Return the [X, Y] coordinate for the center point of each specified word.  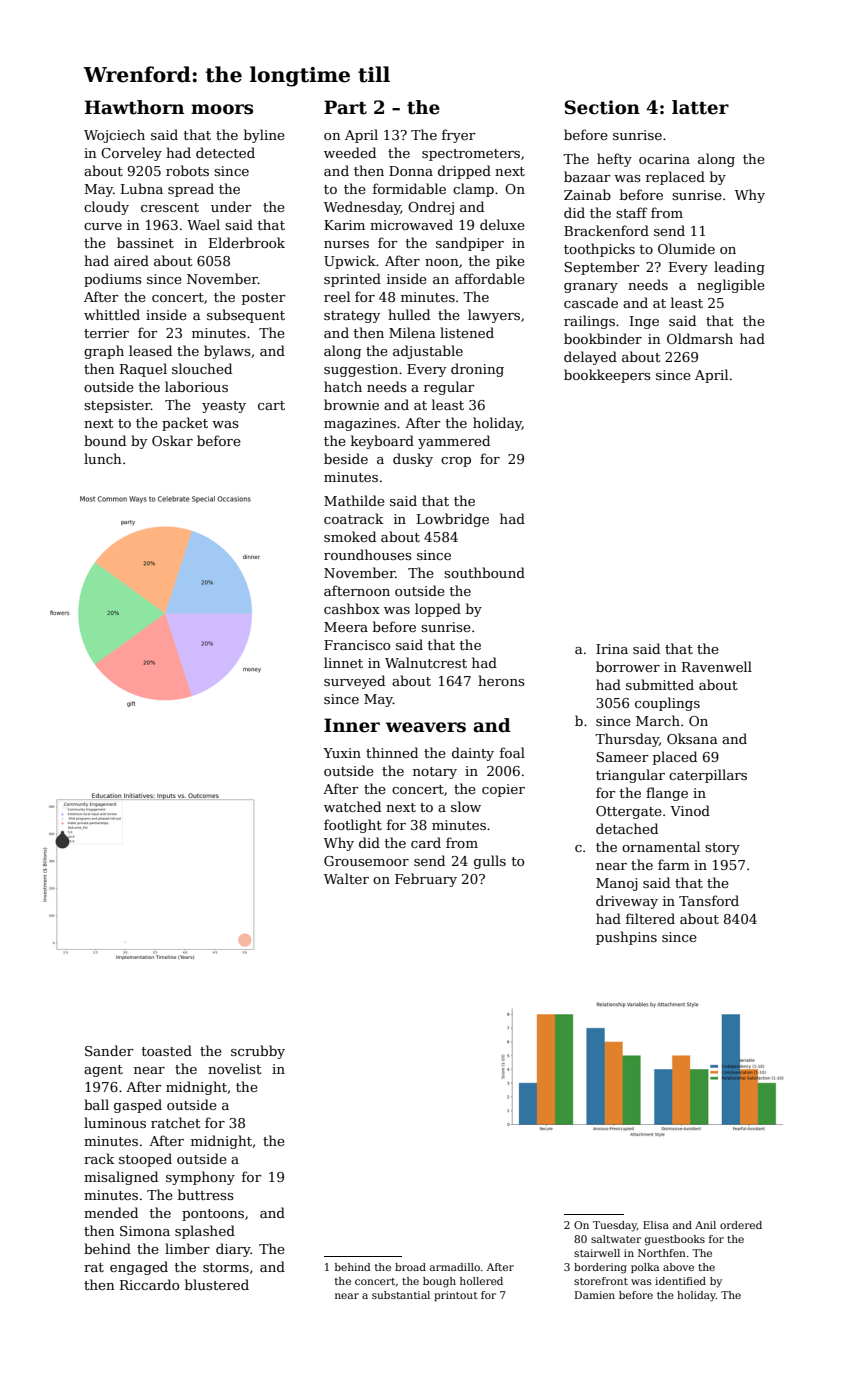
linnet [343, 662]
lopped [438, 610]
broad [410, 1267]
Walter [346, 878]
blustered [217, 1284]
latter [700, 107]
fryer [458, 136]
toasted [167, 1050]
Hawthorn [134, 107]
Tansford [709, 900]
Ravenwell [717, 666]
